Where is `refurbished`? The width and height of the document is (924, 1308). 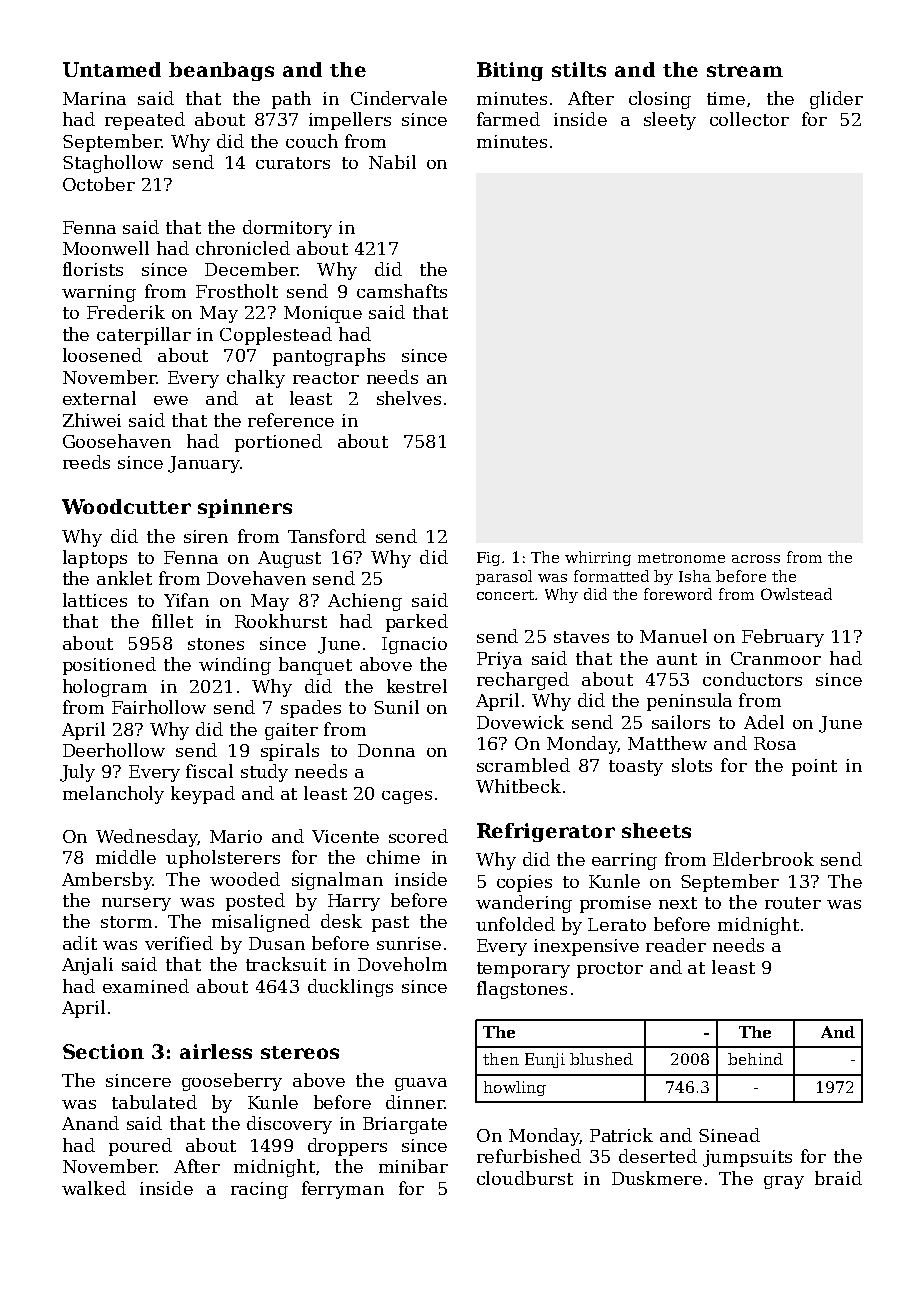
refurbished is located at coordinates (529, 1156).
